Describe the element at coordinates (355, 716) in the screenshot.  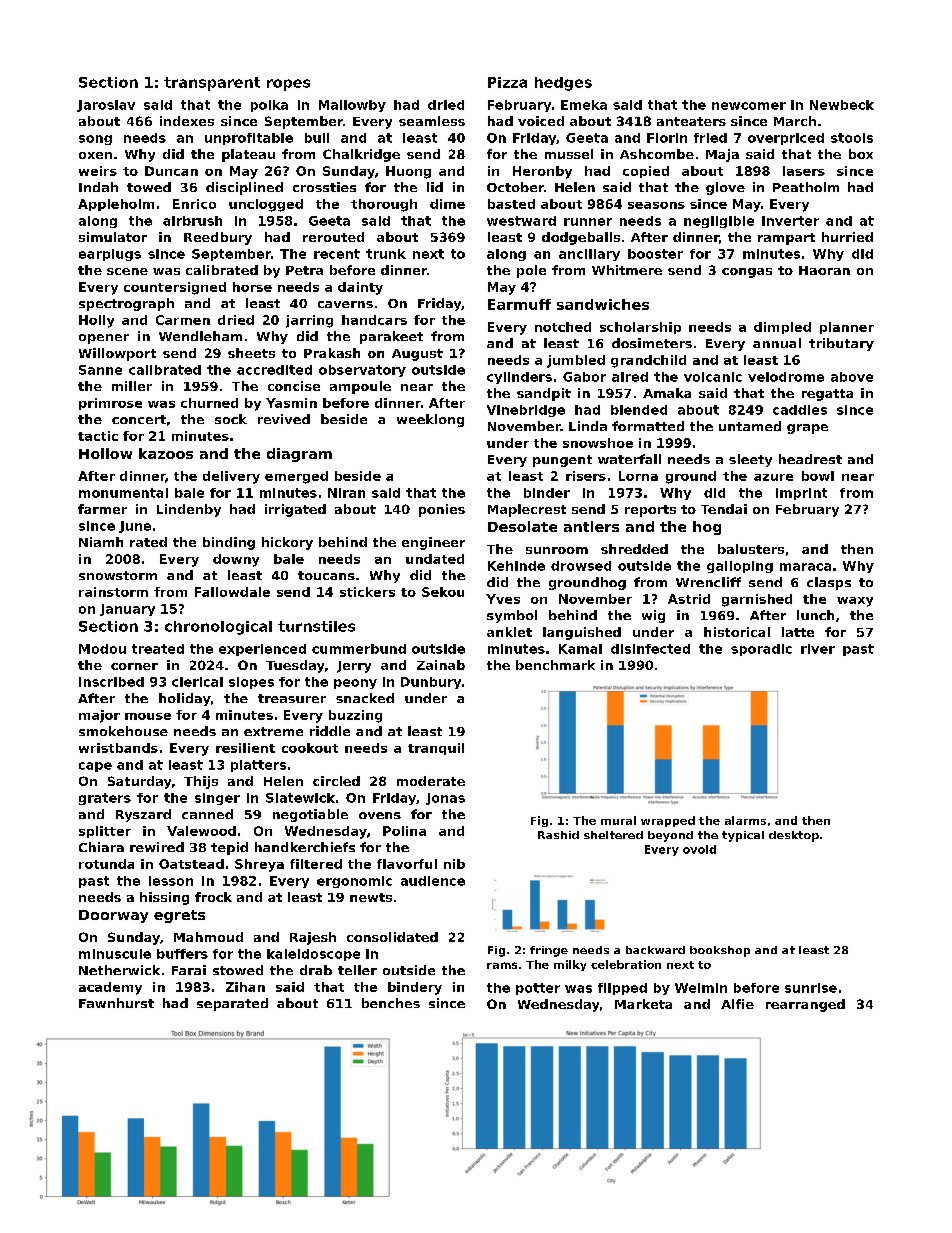
I see `buzzing` at that location.
